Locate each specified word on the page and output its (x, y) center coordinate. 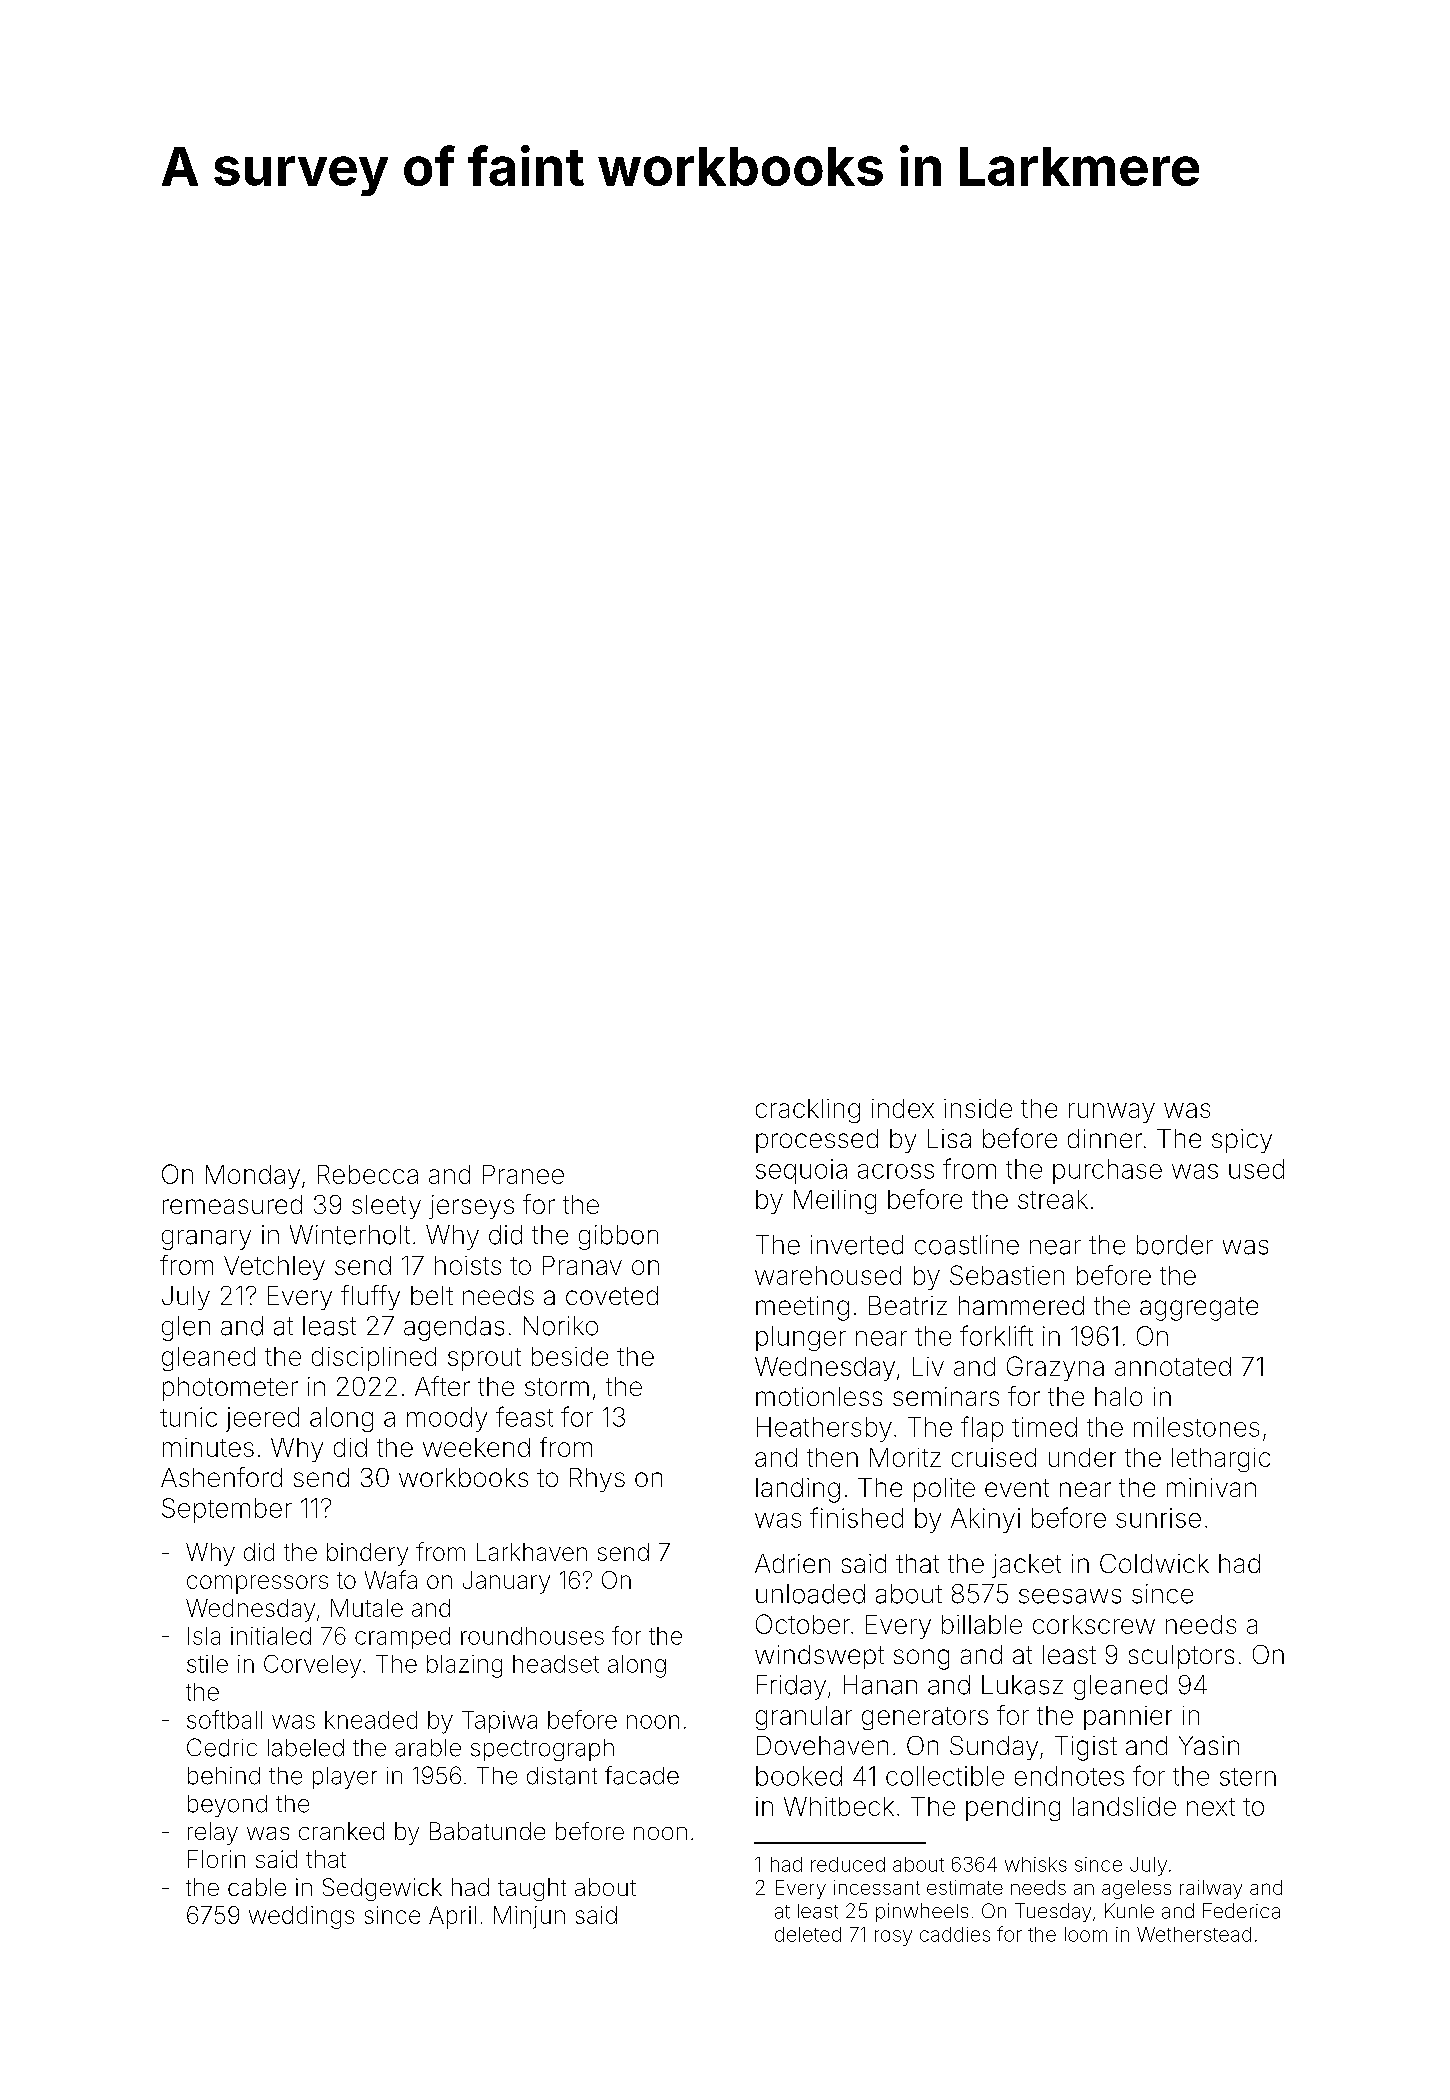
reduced (848, 1864)
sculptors (1181, 1657)
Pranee (523, 1174)
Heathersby (824, 1429)
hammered (1021, 1305)
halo (1118, 1396)
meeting (802, 1308)
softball (224, 1719)
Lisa (949, 1138)
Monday (253, 1177)
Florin (216, 1859)
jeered (262, 1419)
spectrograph (542, 1750)
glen (186, 1328)
